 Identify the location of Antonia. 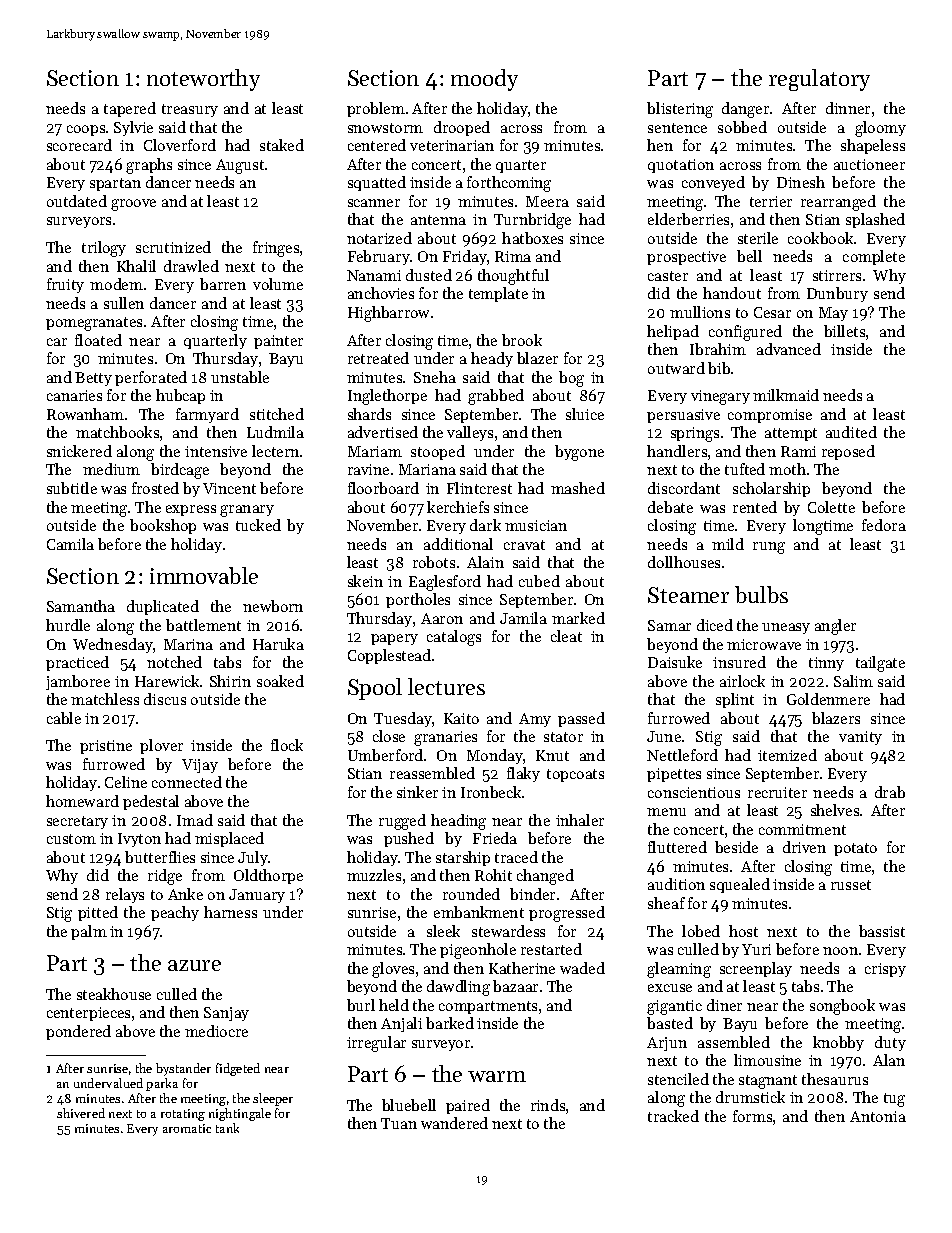
(878, 1116).
